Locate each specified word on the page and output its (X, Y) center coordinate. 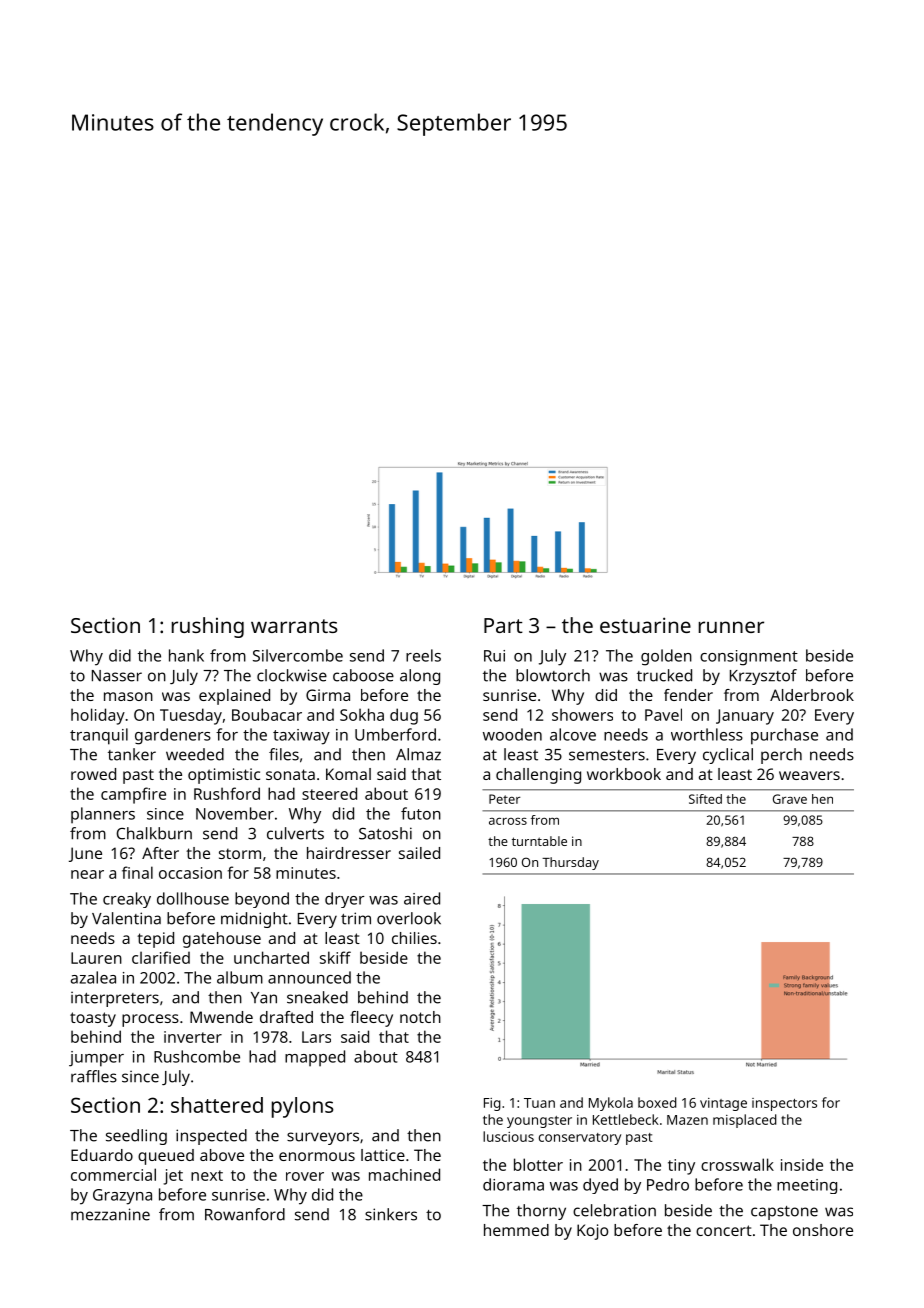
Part (503, 625)
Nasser (117, 676)
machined (404, 1174)
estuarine (645, 625)
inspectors (784, 1104)
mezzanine (110, 1214)
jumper (96, 1059)
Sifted (705, 799)
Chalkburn (154, 833)
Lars (316, 1037)
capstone (784, 1213)
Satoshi (385, 833)
